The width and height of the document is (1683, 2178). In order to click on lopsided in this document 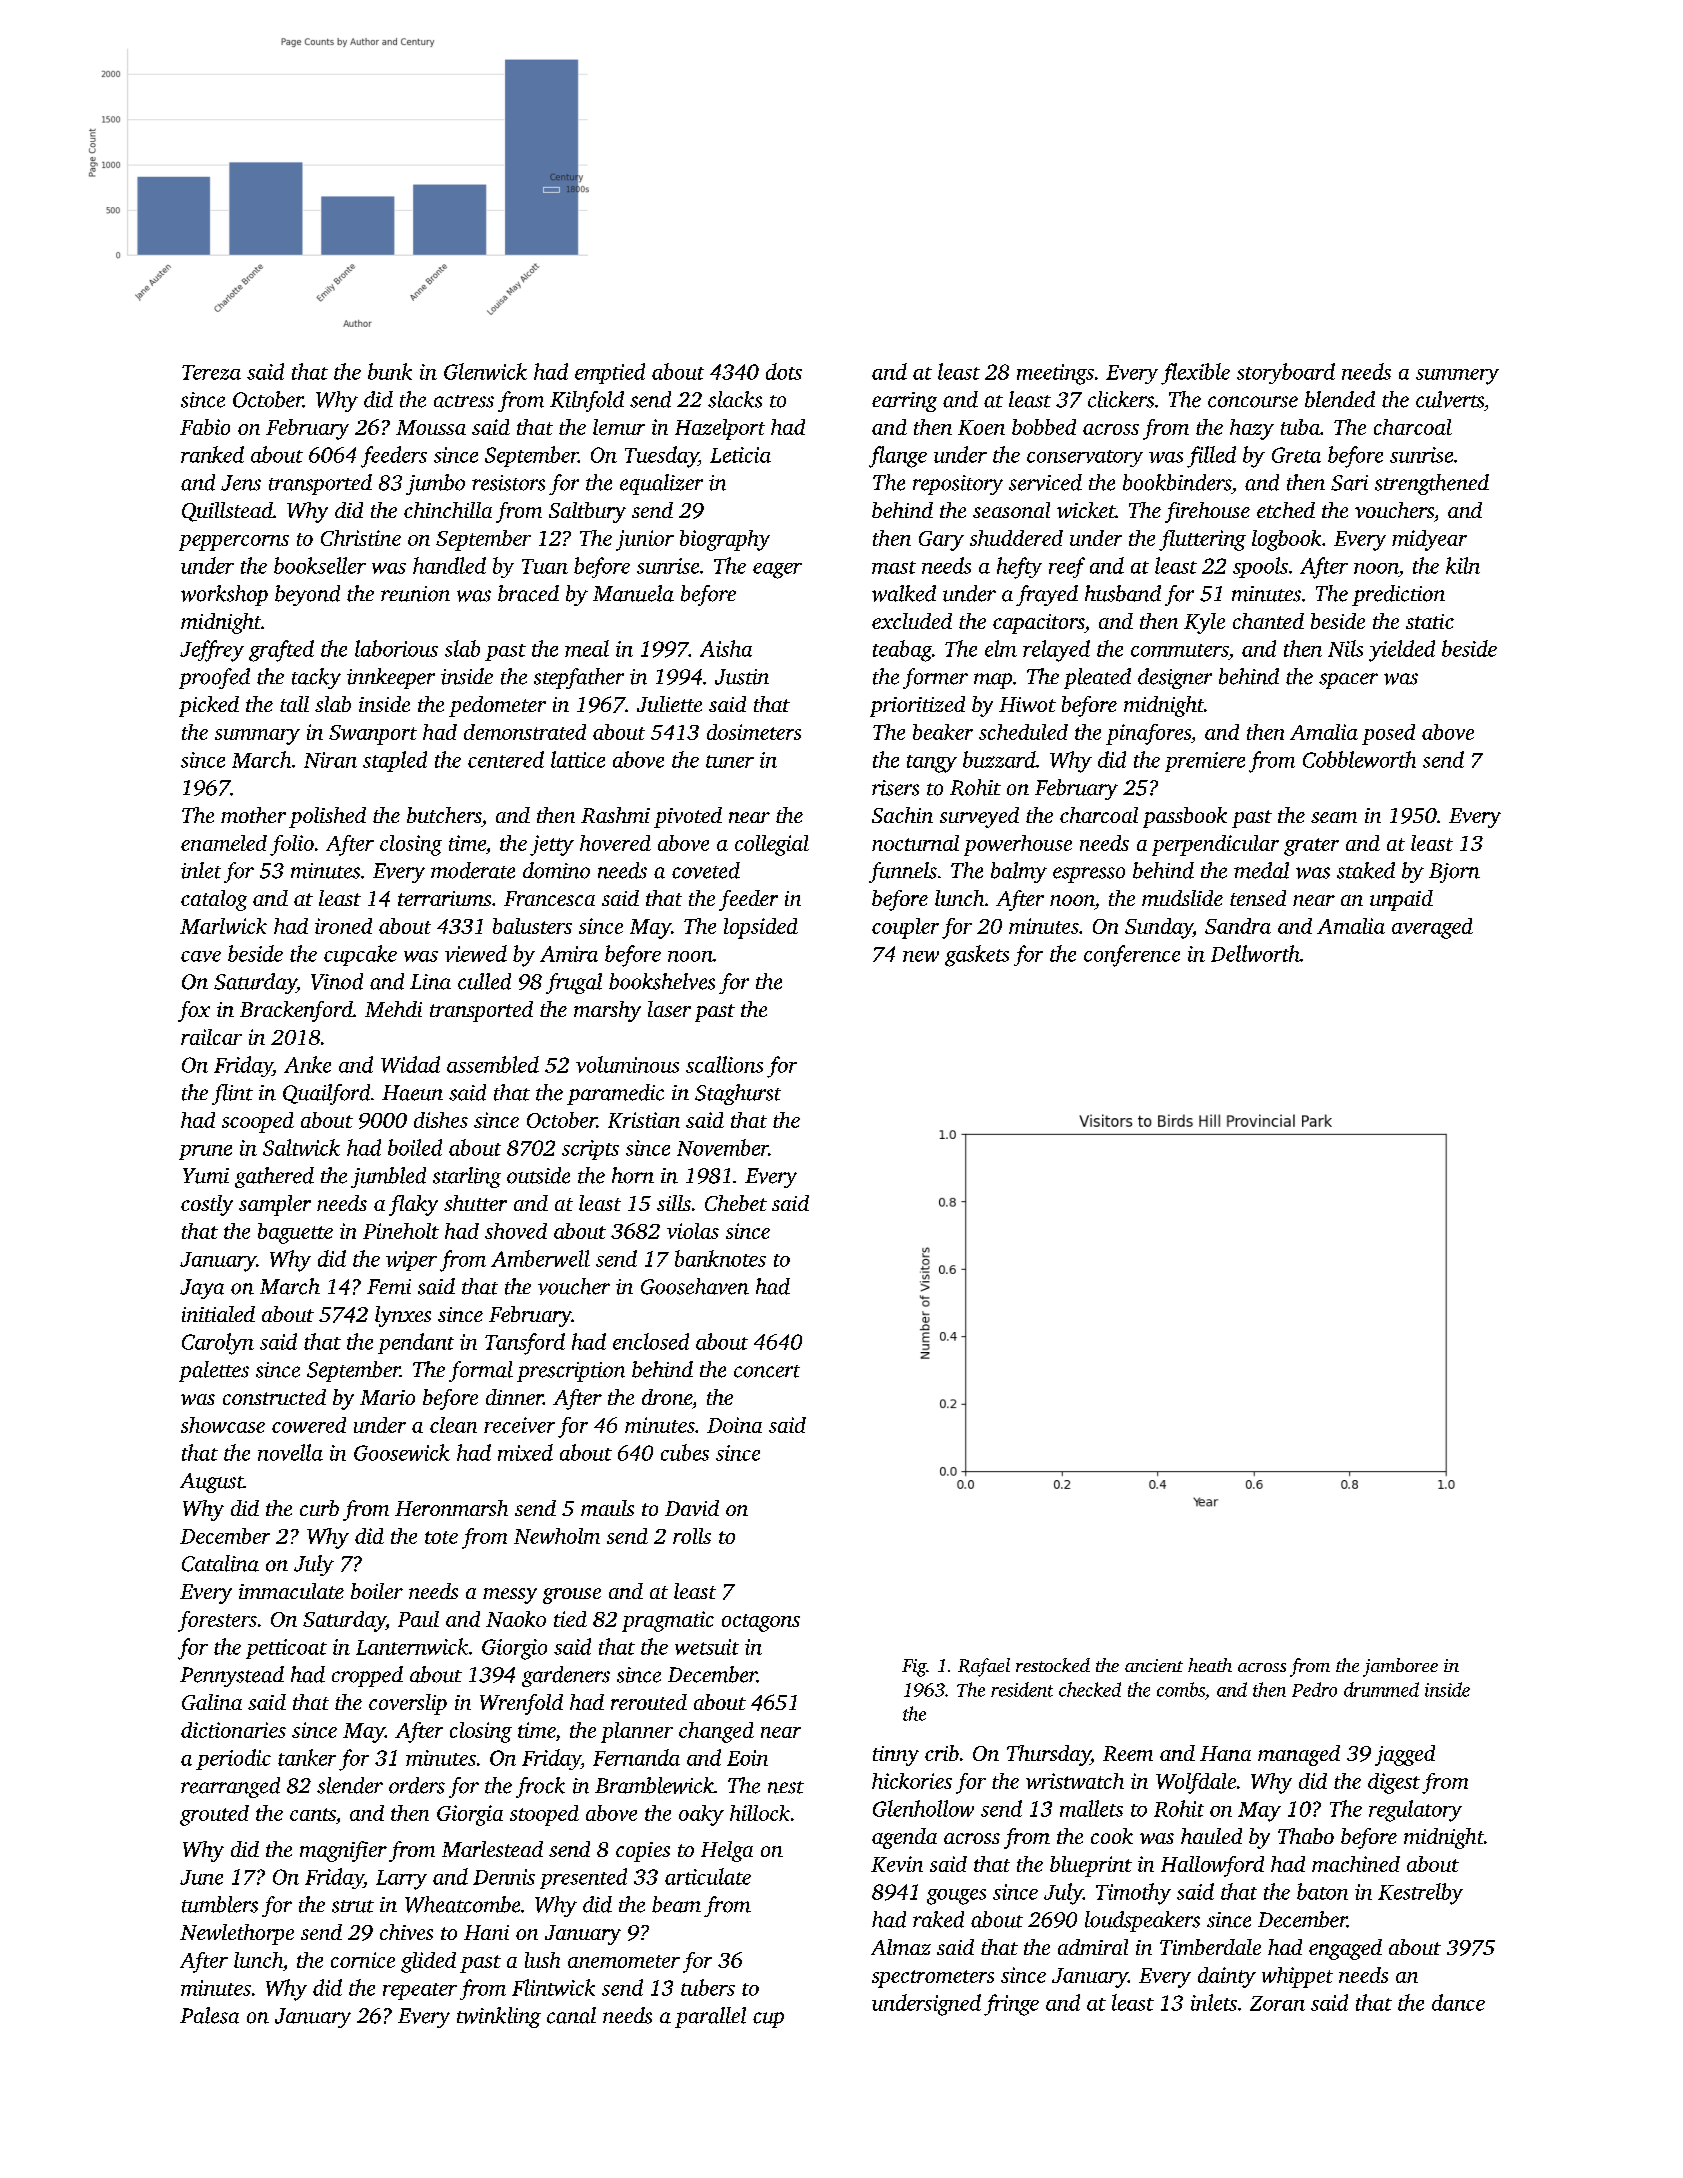, I will do `click(761, 928)`.
